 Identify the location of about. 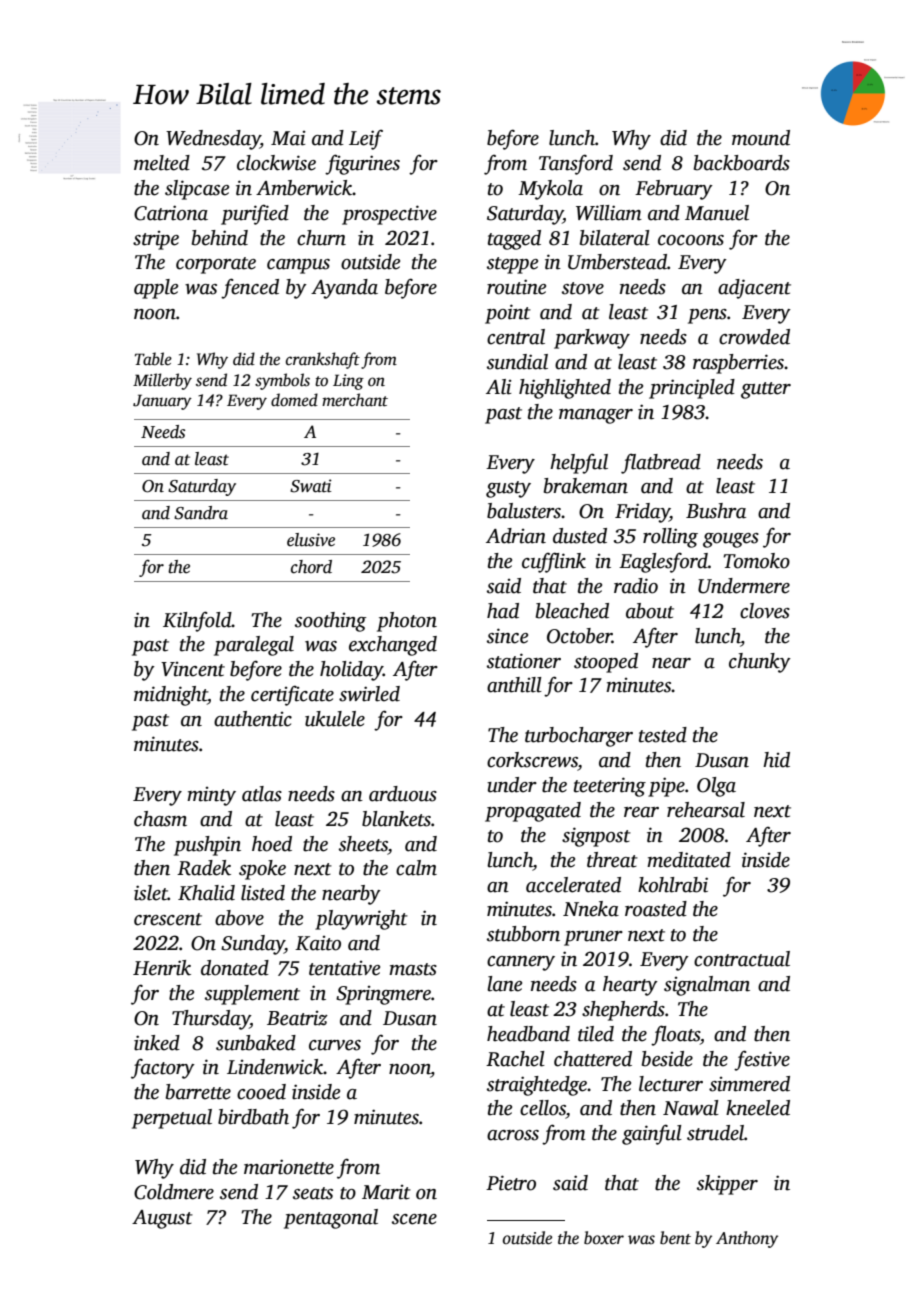
(650, 611).
